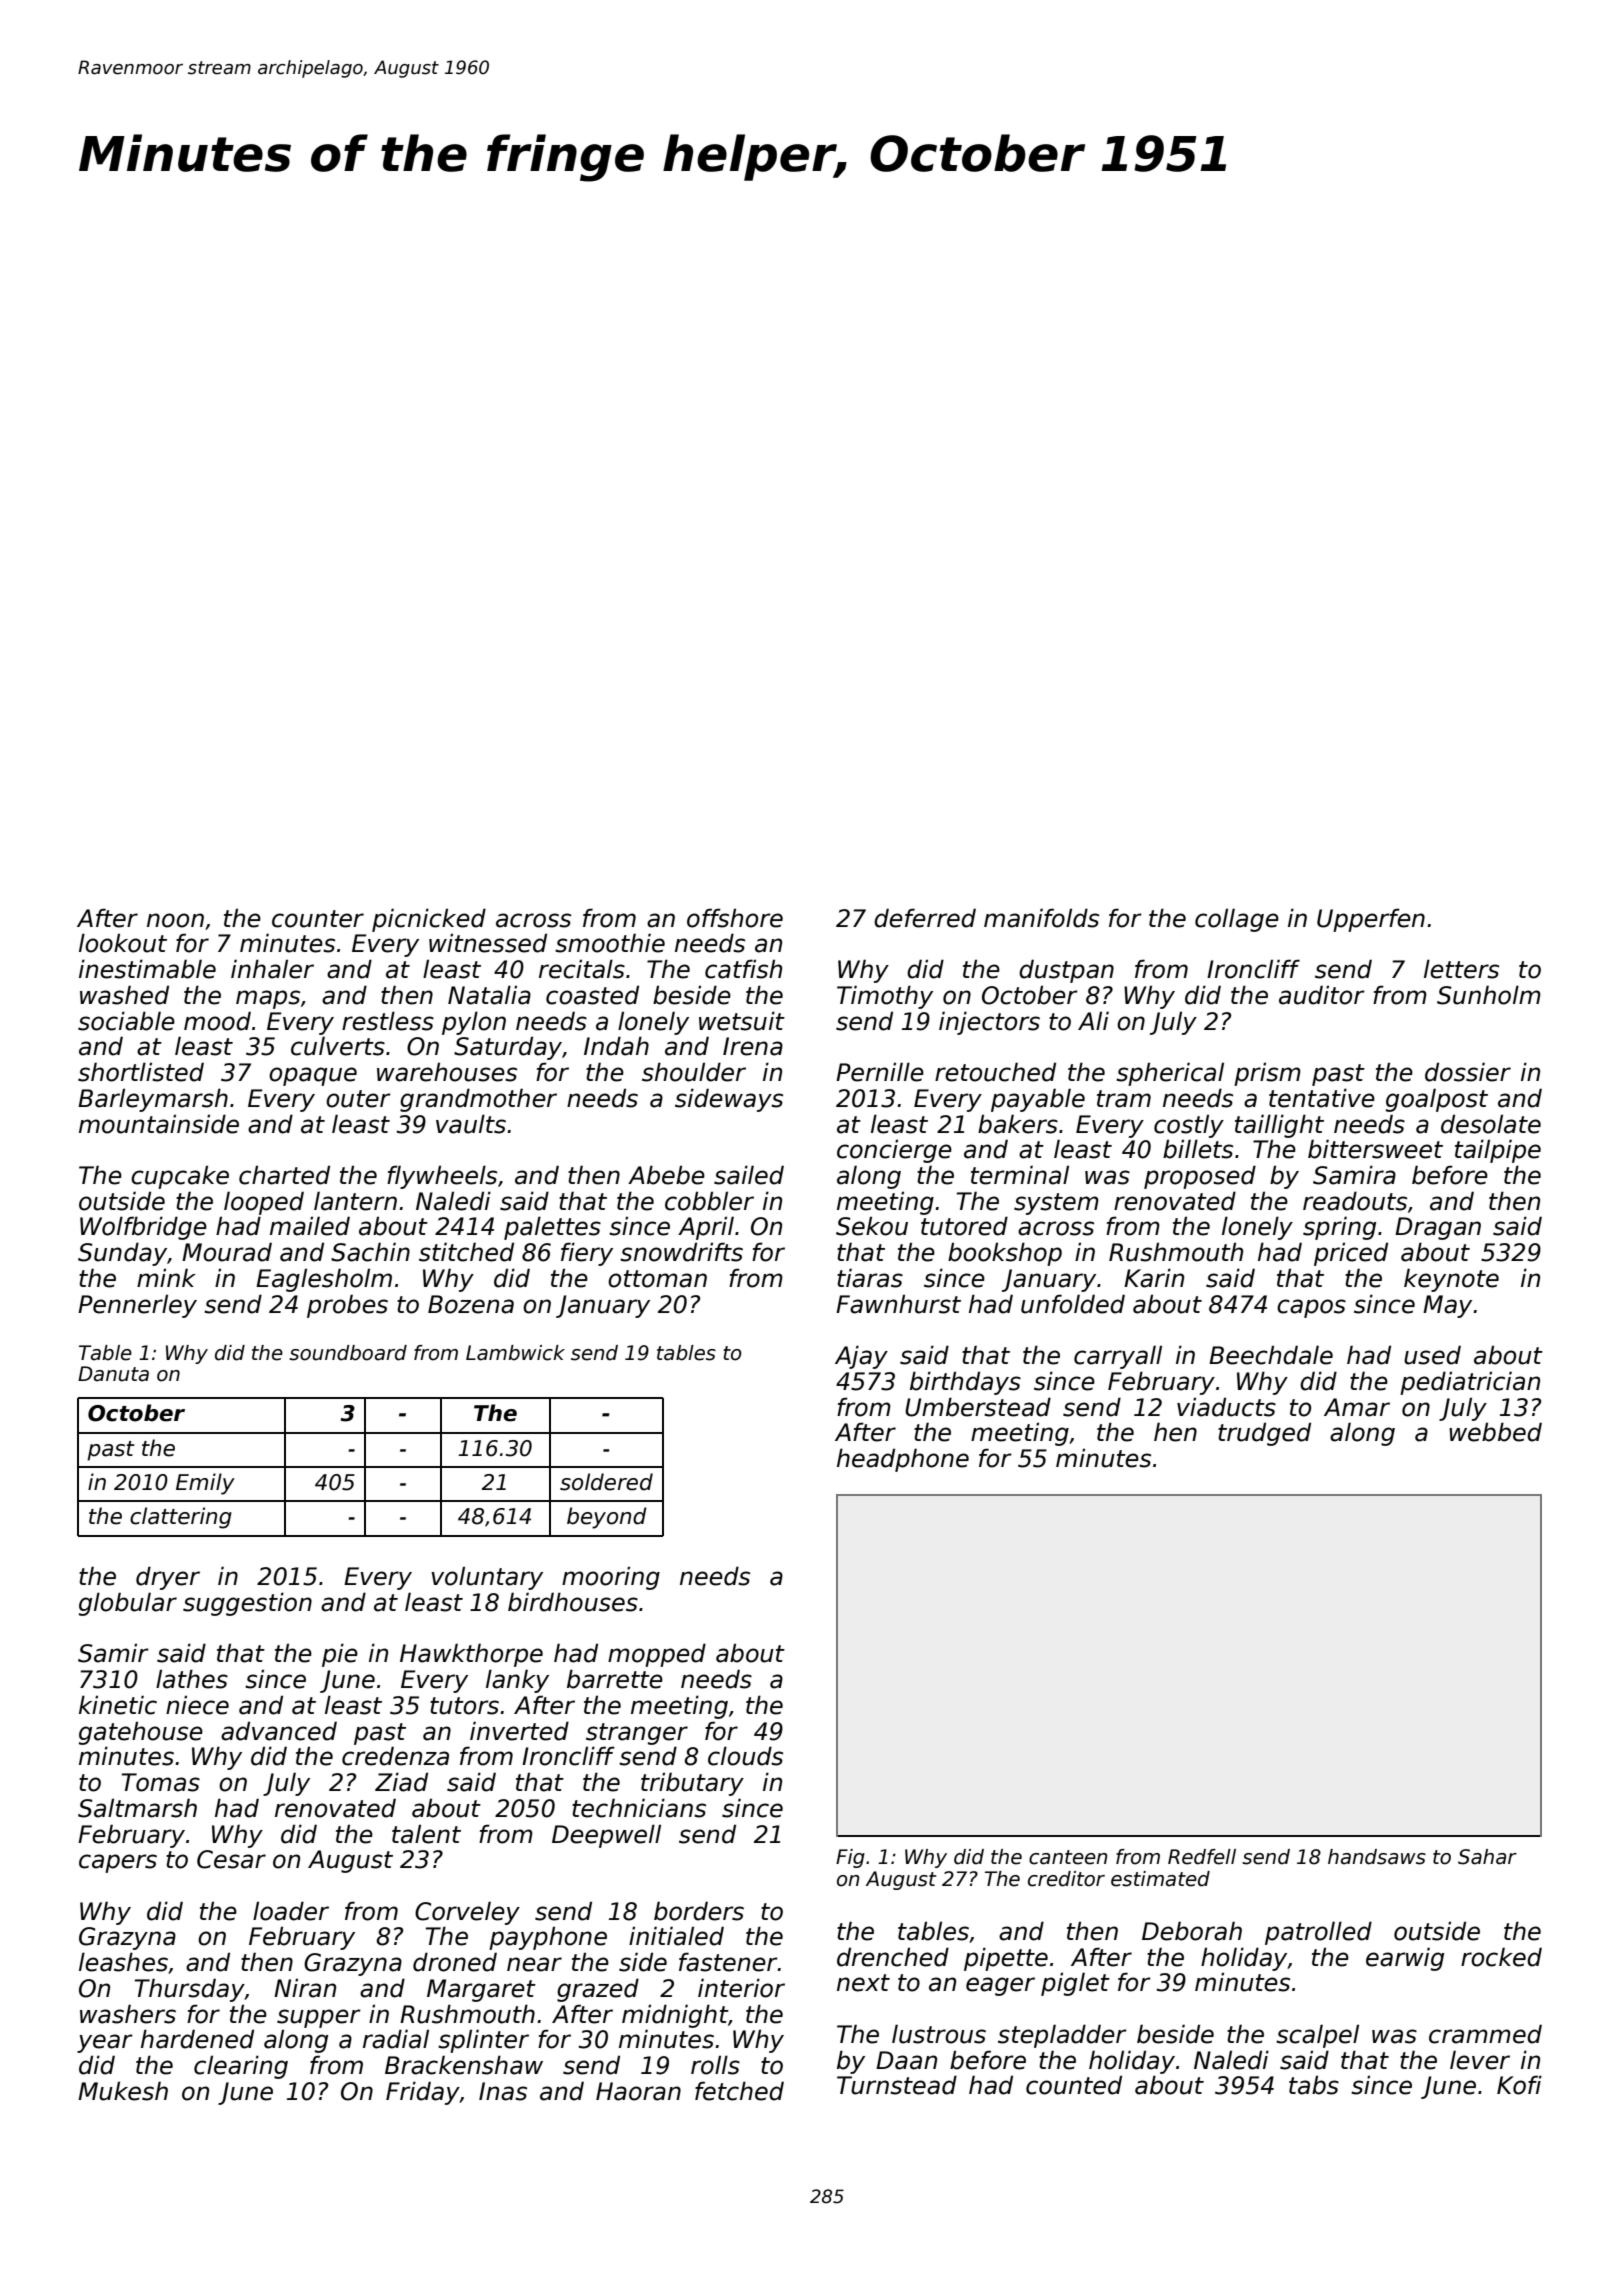 Image resolution: width=1620 pixels, height=2292 pixels. What do you see at coordinates (318, 919) in the image?
I see `counter` at bounding box center [318, 919].
